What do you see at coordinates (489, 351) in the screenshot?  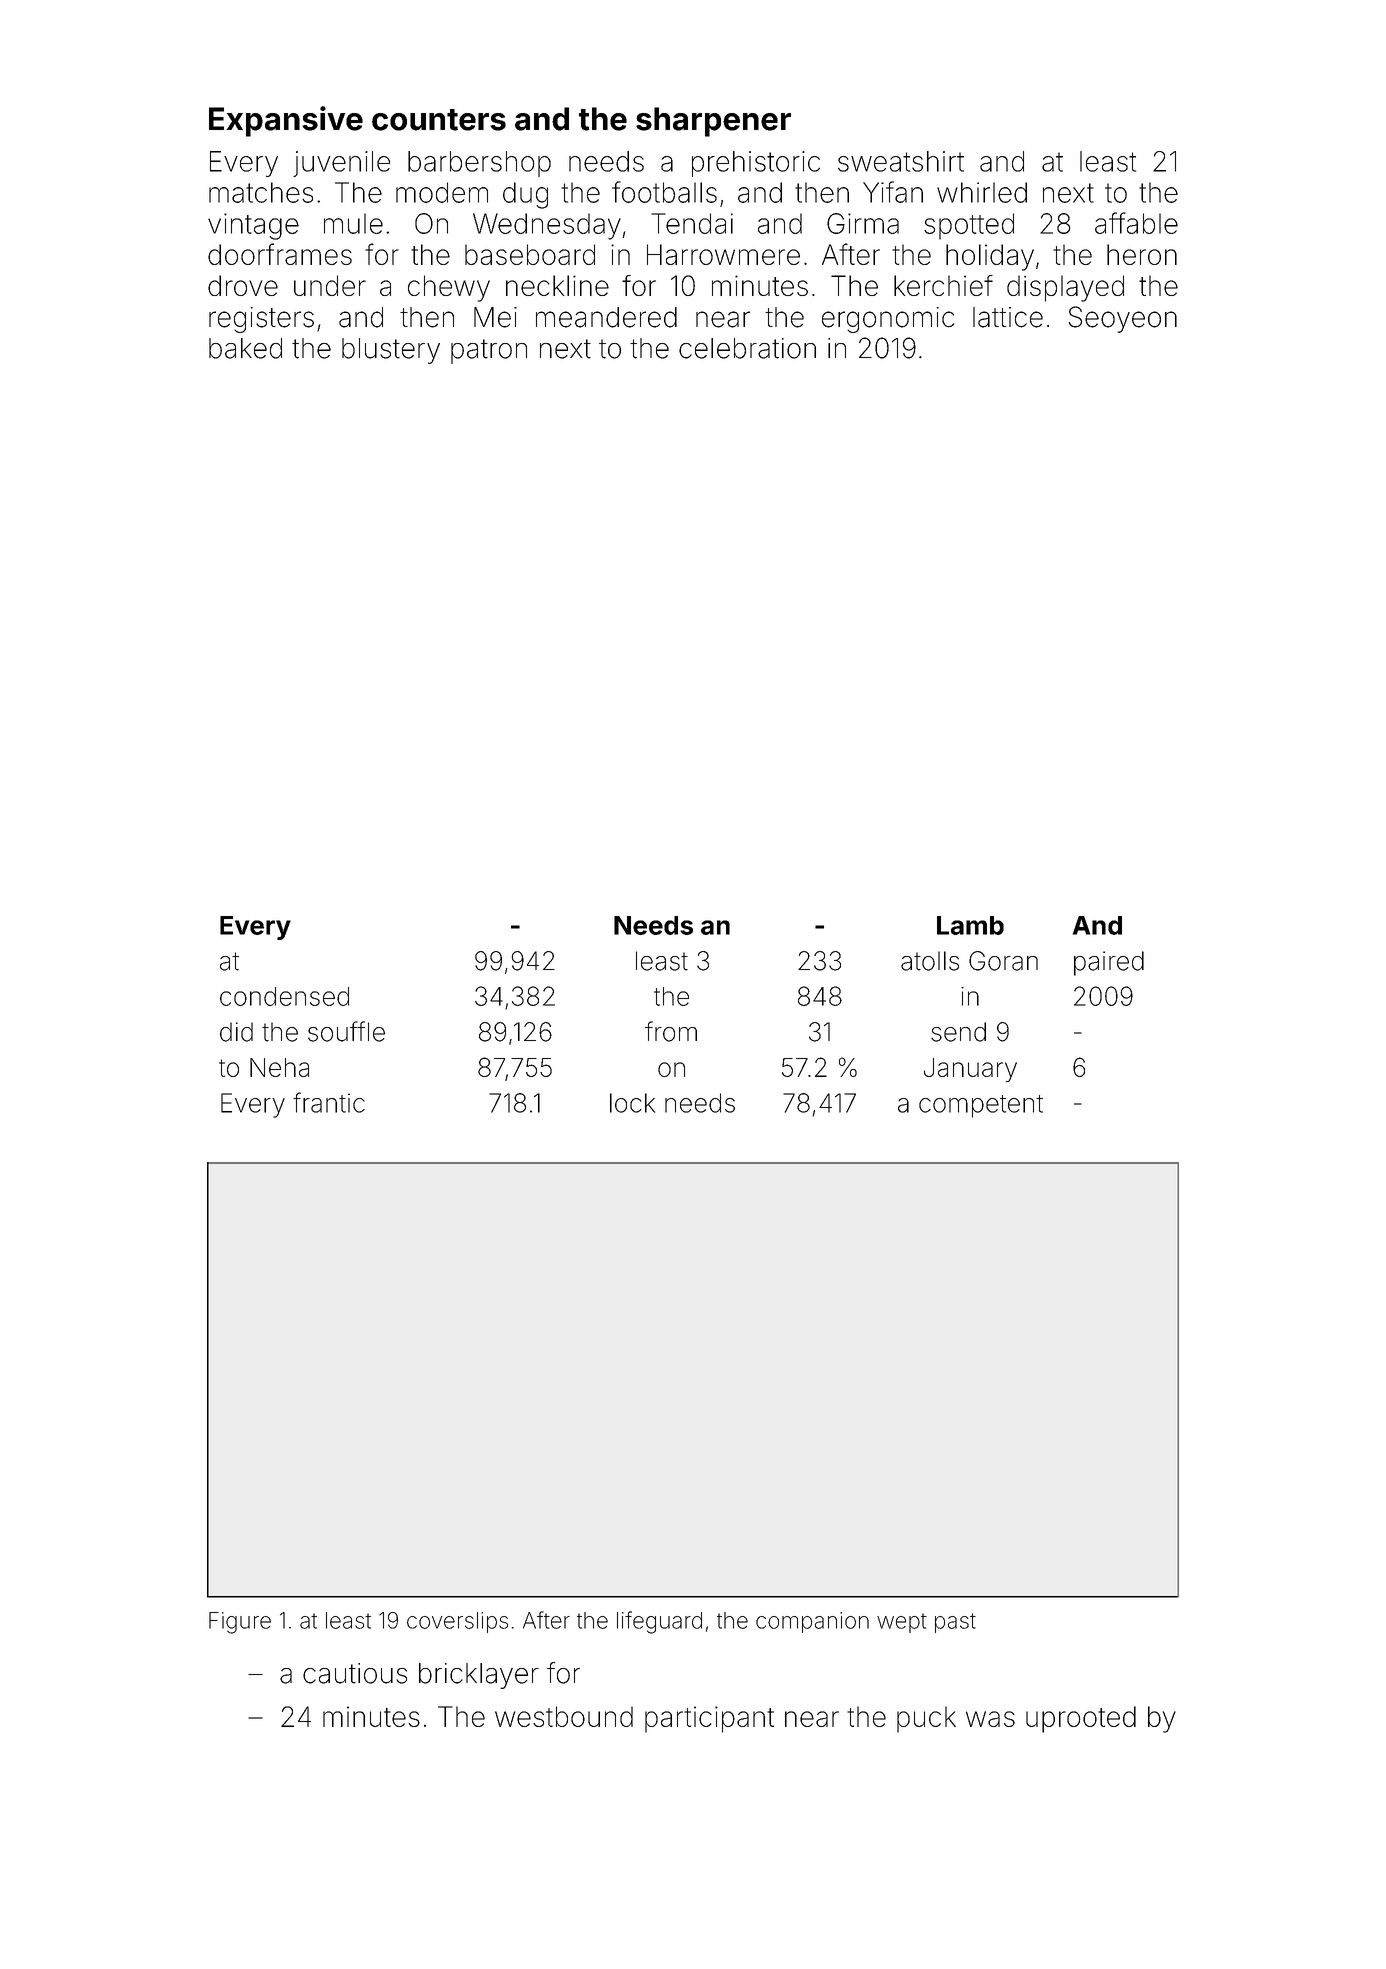 I see `patron` at bounding box center [489, 351].
